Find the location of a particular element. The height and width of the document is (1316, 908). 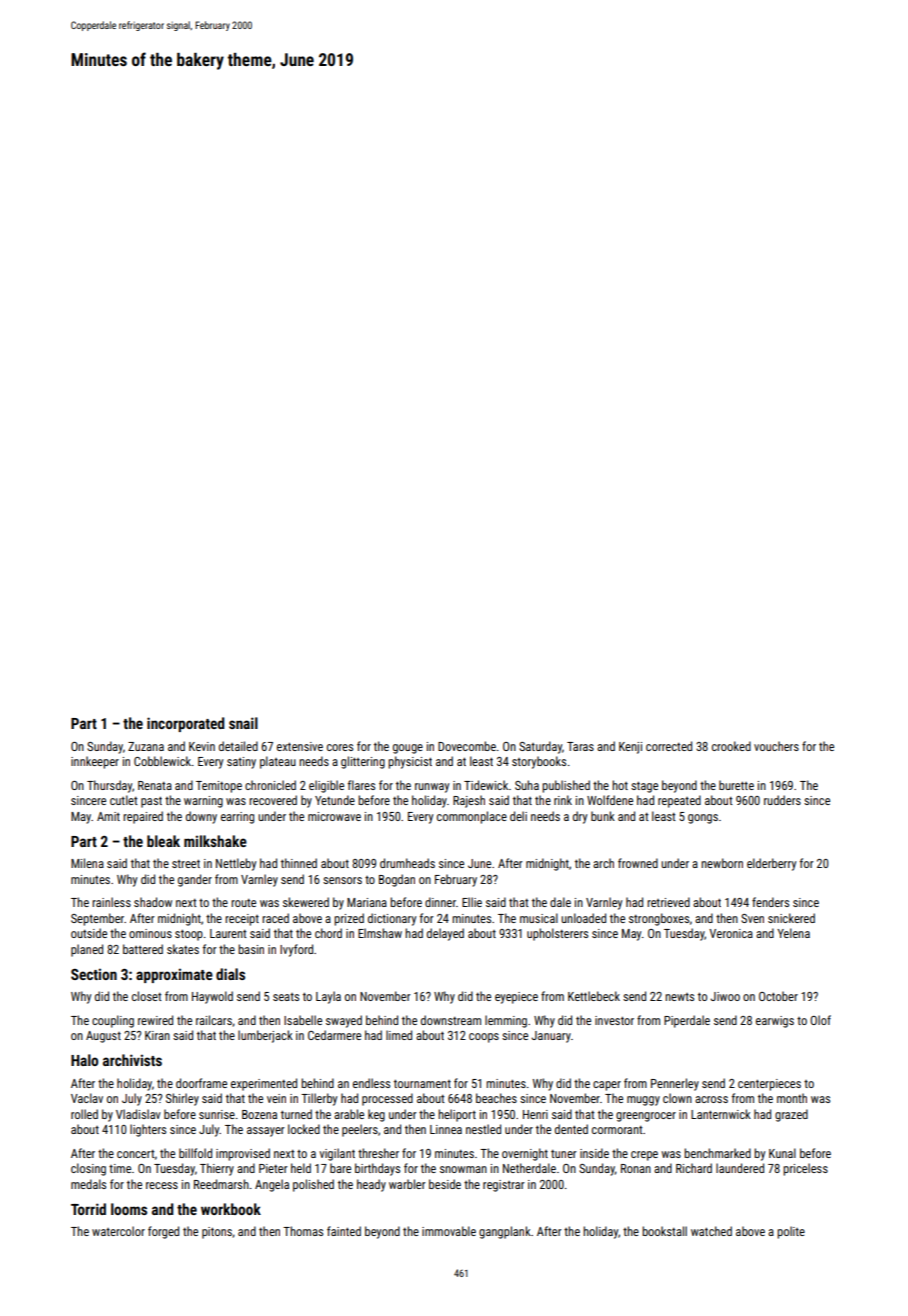

frowned is located at coordinates (638, 863).
